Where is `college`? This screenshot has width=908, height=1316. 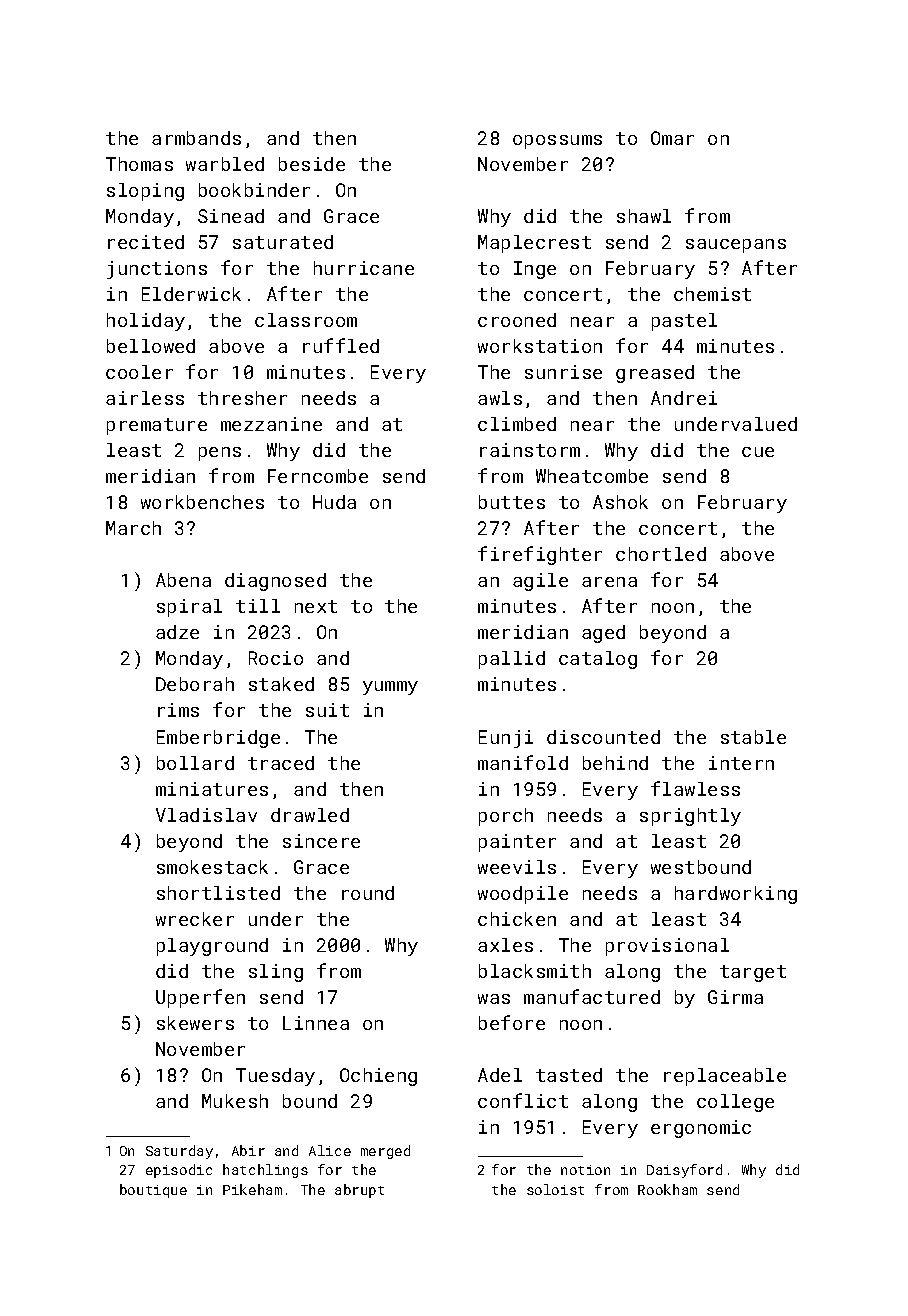 college is located at coordinates (735, 1103).
